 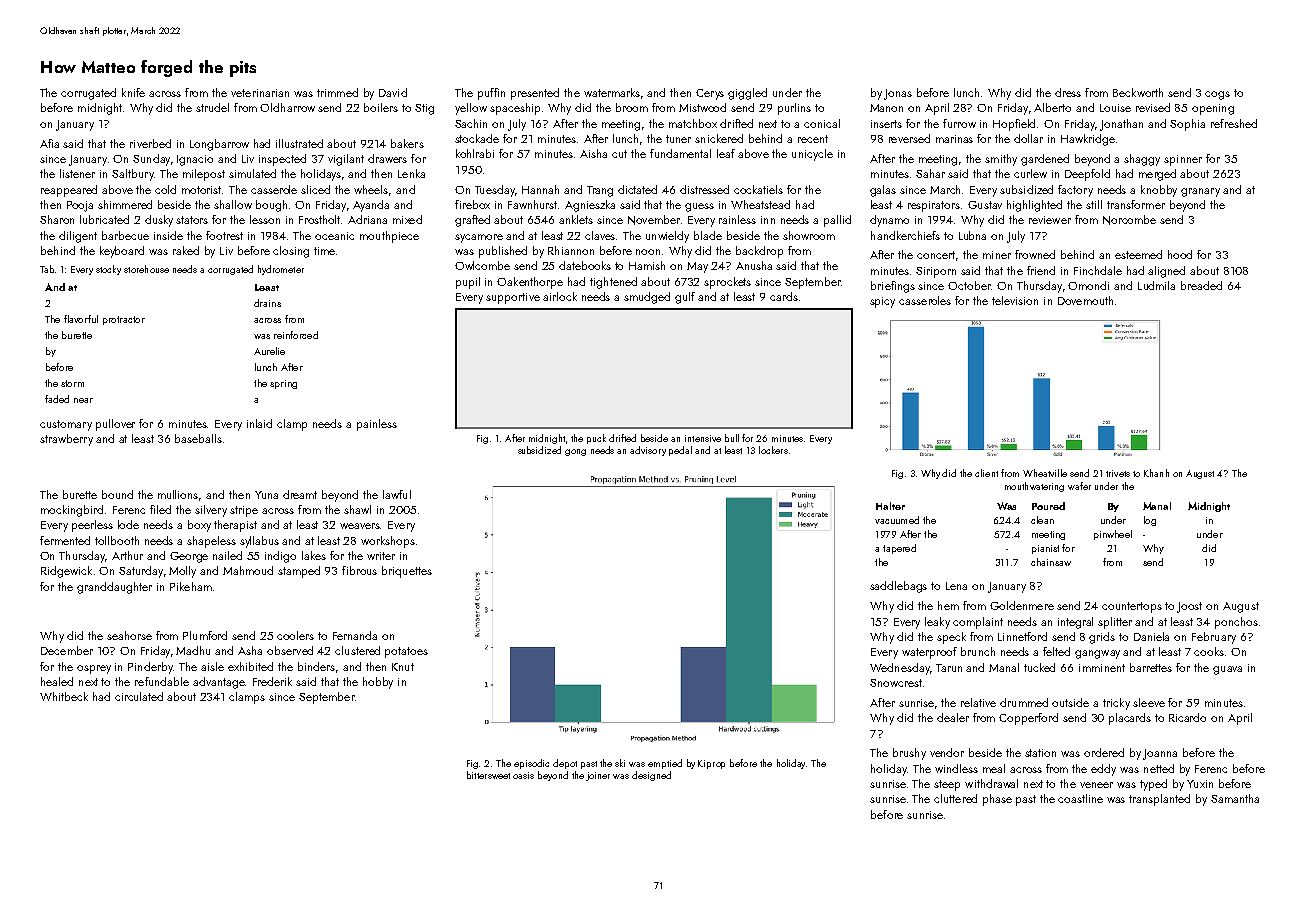 What do you see at coordinates (393, 92) in the screenshot?
I see `David` at bounding box center [393, 92].
